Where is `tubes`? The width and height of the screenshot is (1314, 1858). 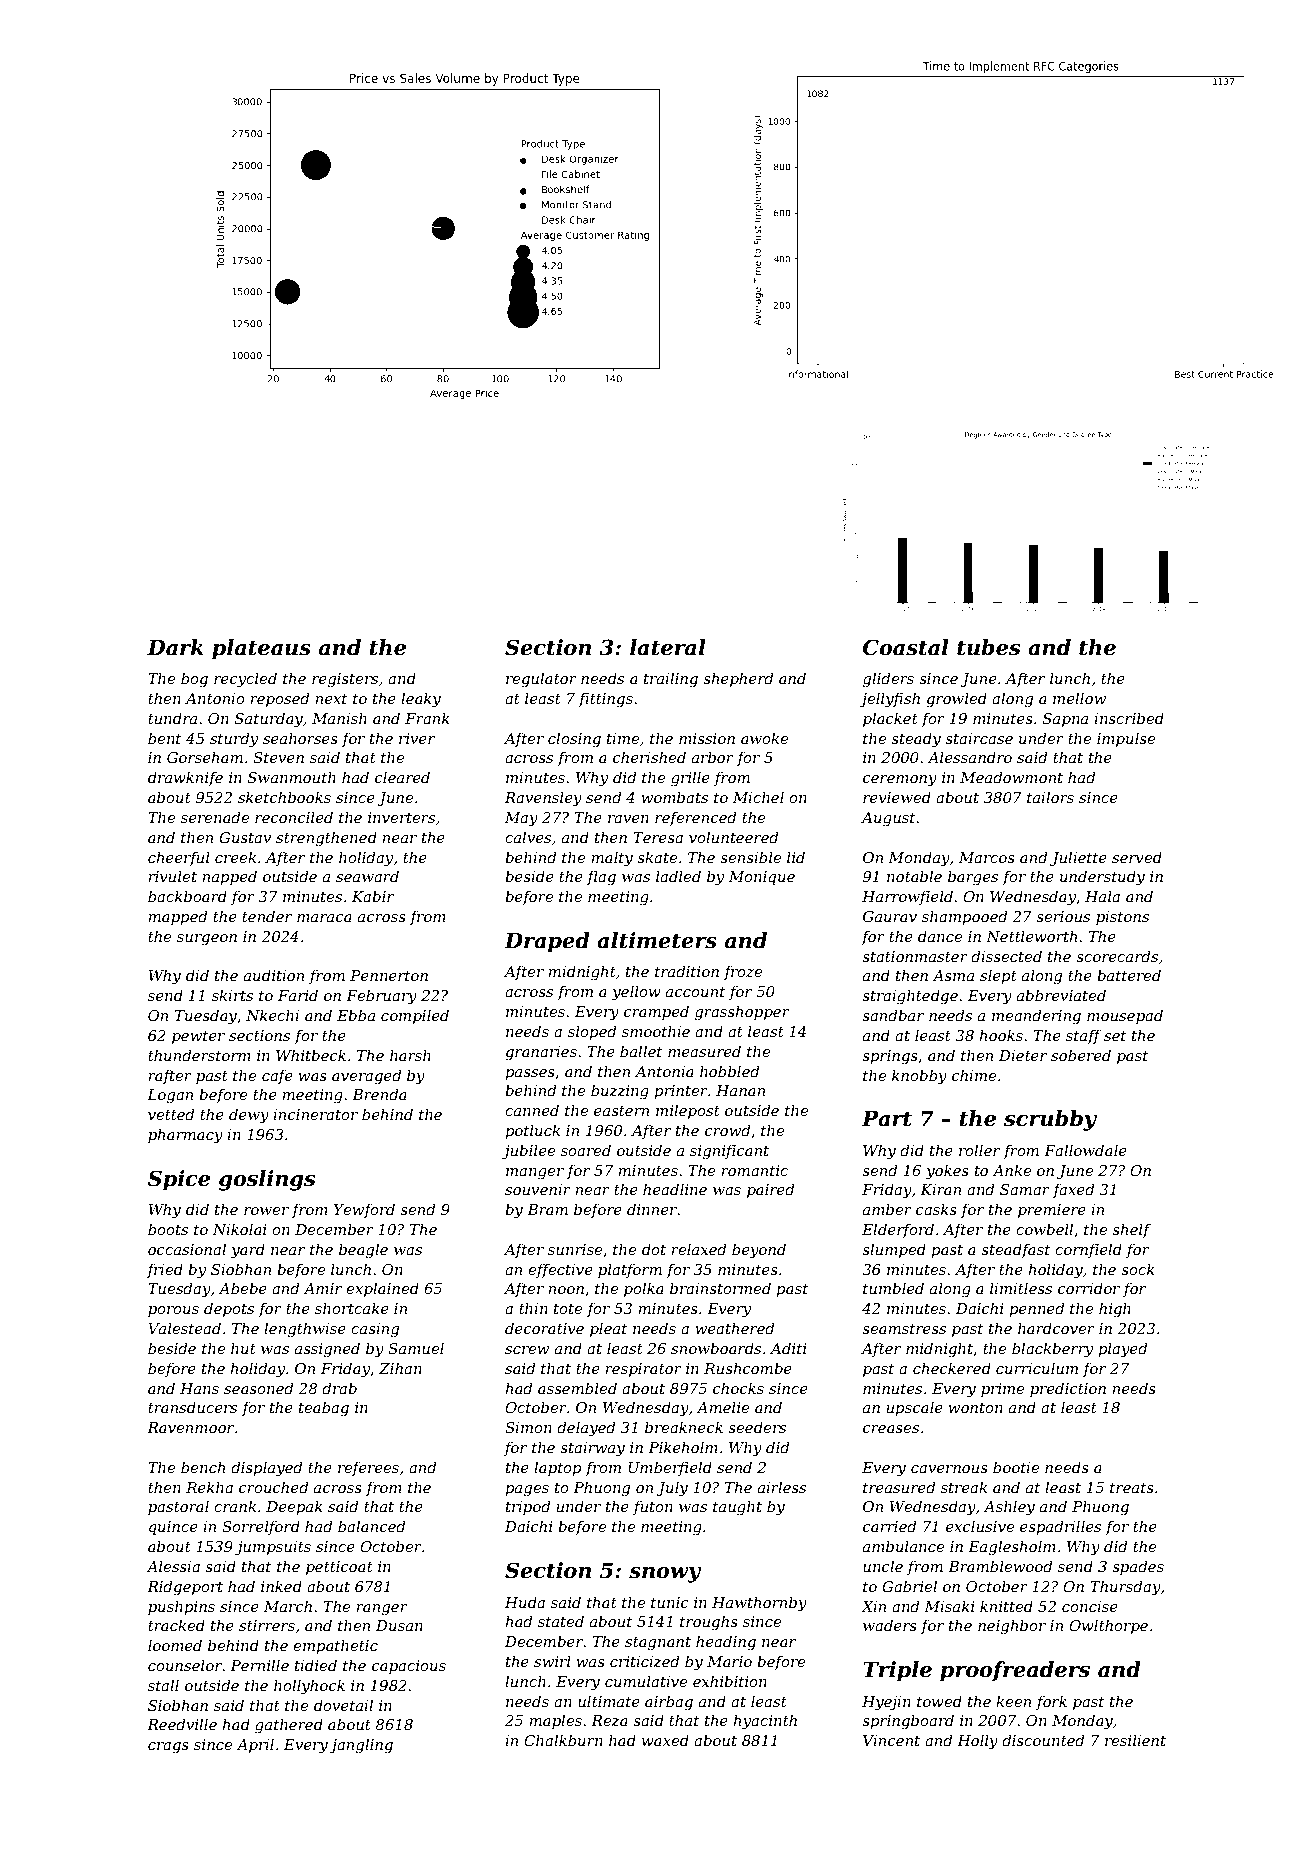
tubes is located at coordinates (988, 647).
